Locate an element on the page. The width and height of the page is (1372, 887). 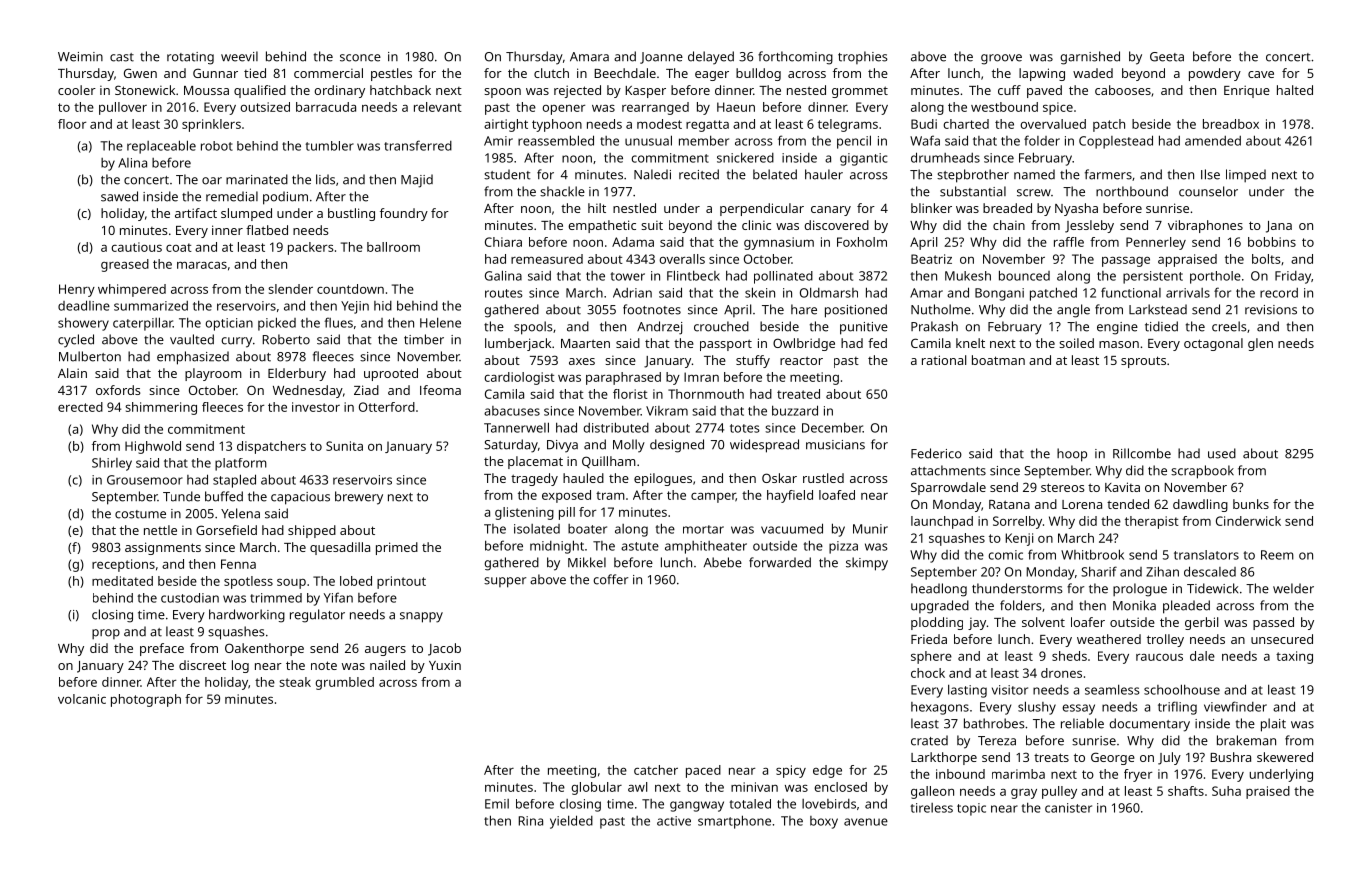
photograph is located at coordinates (146, 700).
